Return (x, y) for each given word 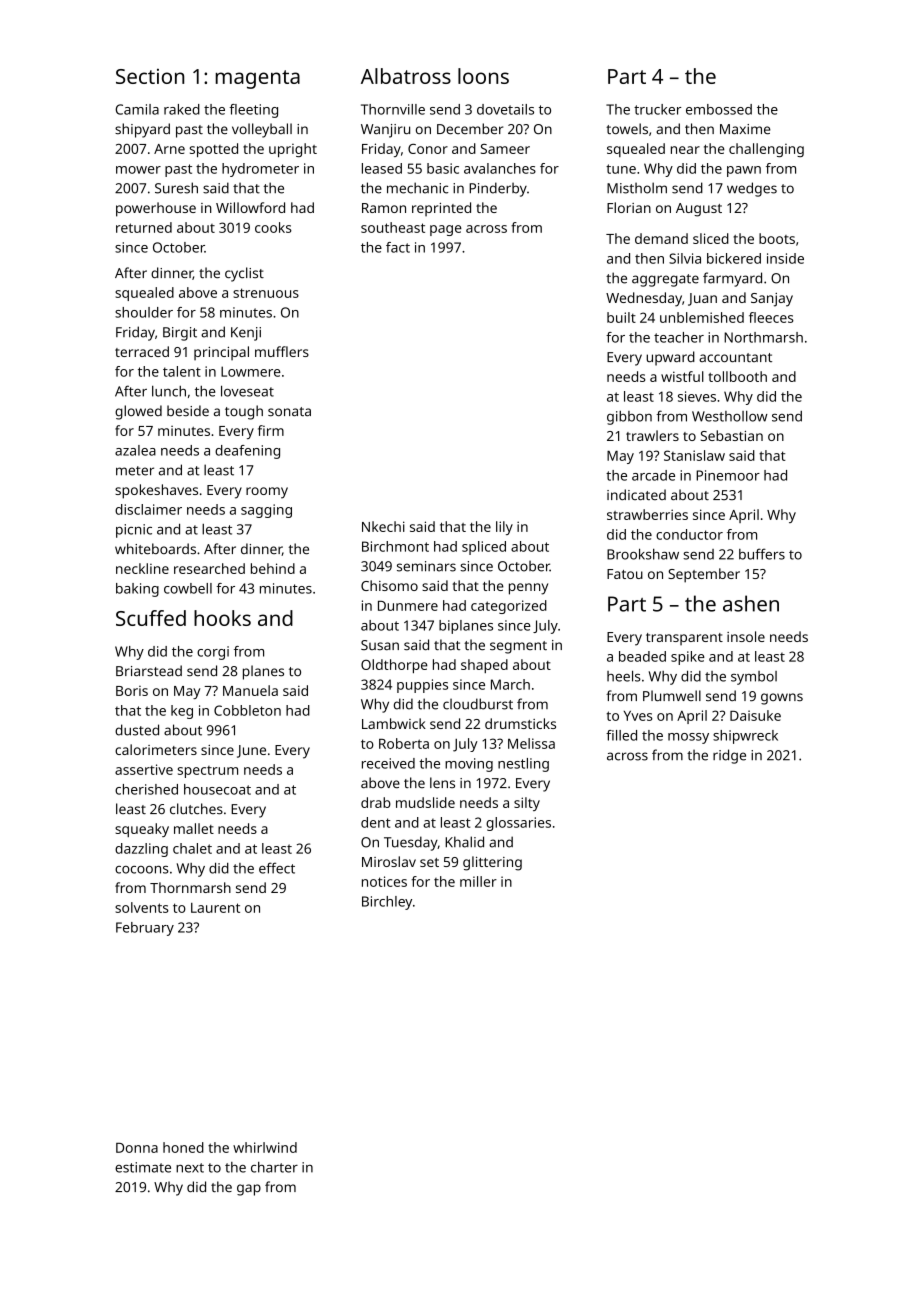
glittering (492, 863)
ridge (729, 756)
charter (274, 1167)
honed (183, 1147)
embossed (719, 109)
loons (483, 76)
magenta (258, 79)
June (251, 751)
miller (478, 881)
